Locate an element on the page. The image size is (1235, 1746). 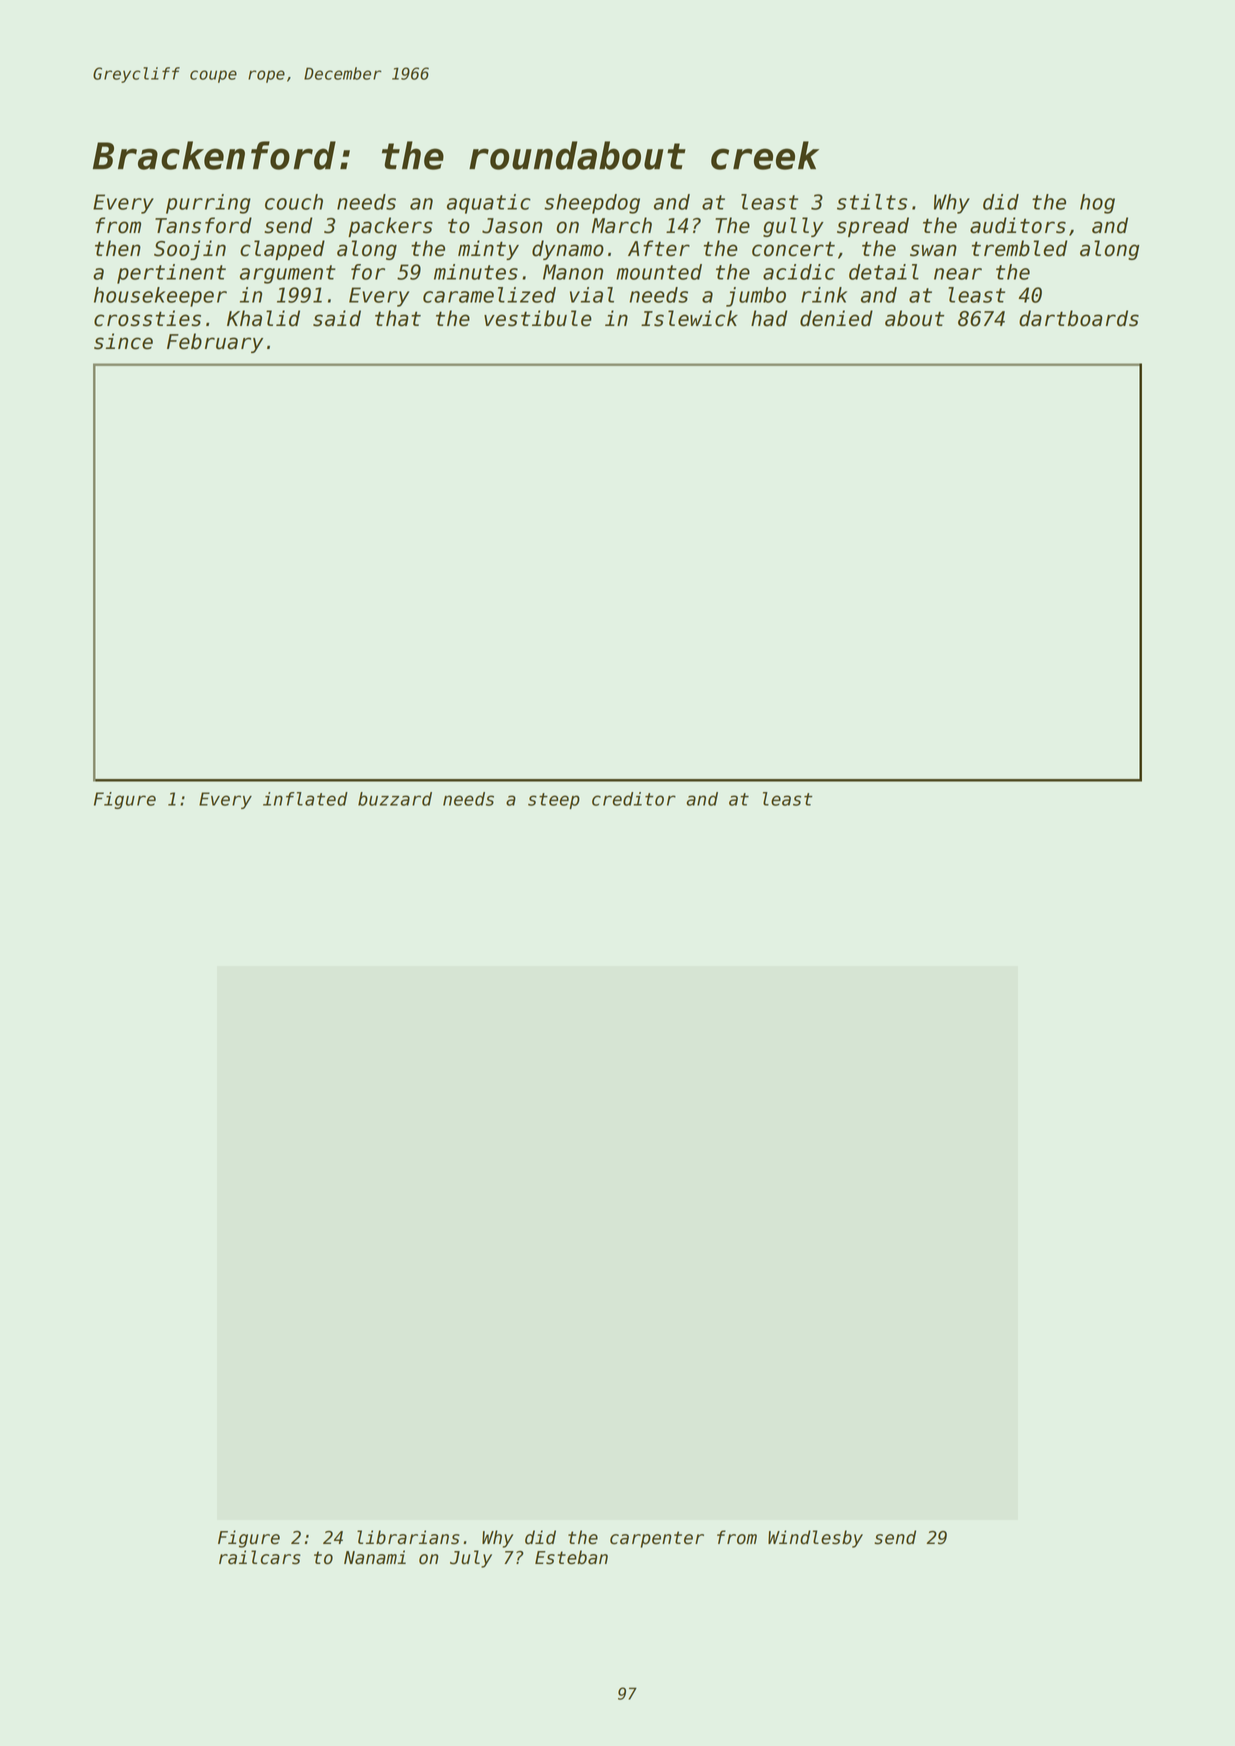
carpenter is located at coordinates (657, 1539).
